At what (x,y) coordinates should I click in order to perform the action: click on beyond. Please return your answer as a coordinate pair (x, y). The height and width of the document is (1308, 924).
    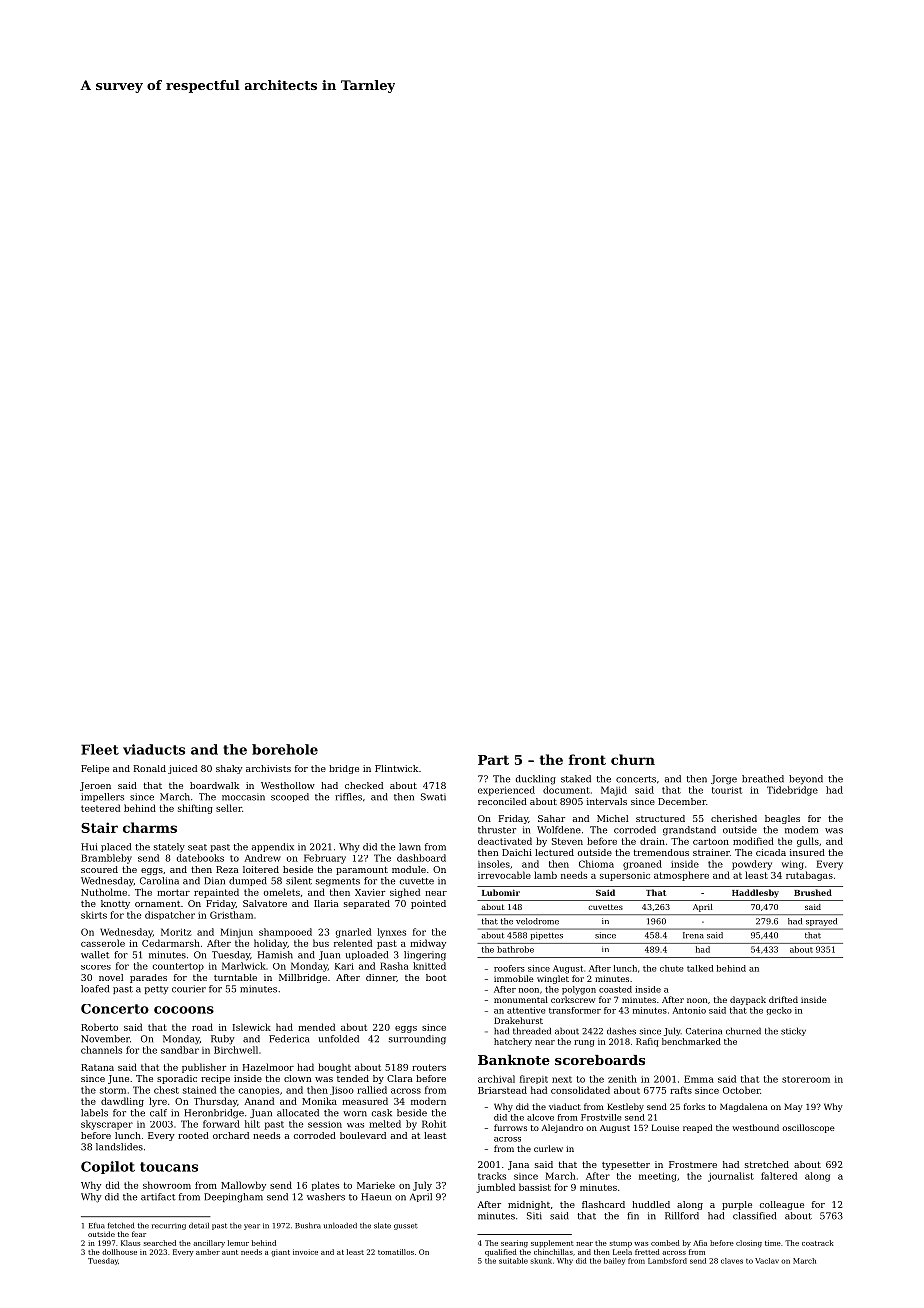
    Looking at the image, I should click on (806, 780).
